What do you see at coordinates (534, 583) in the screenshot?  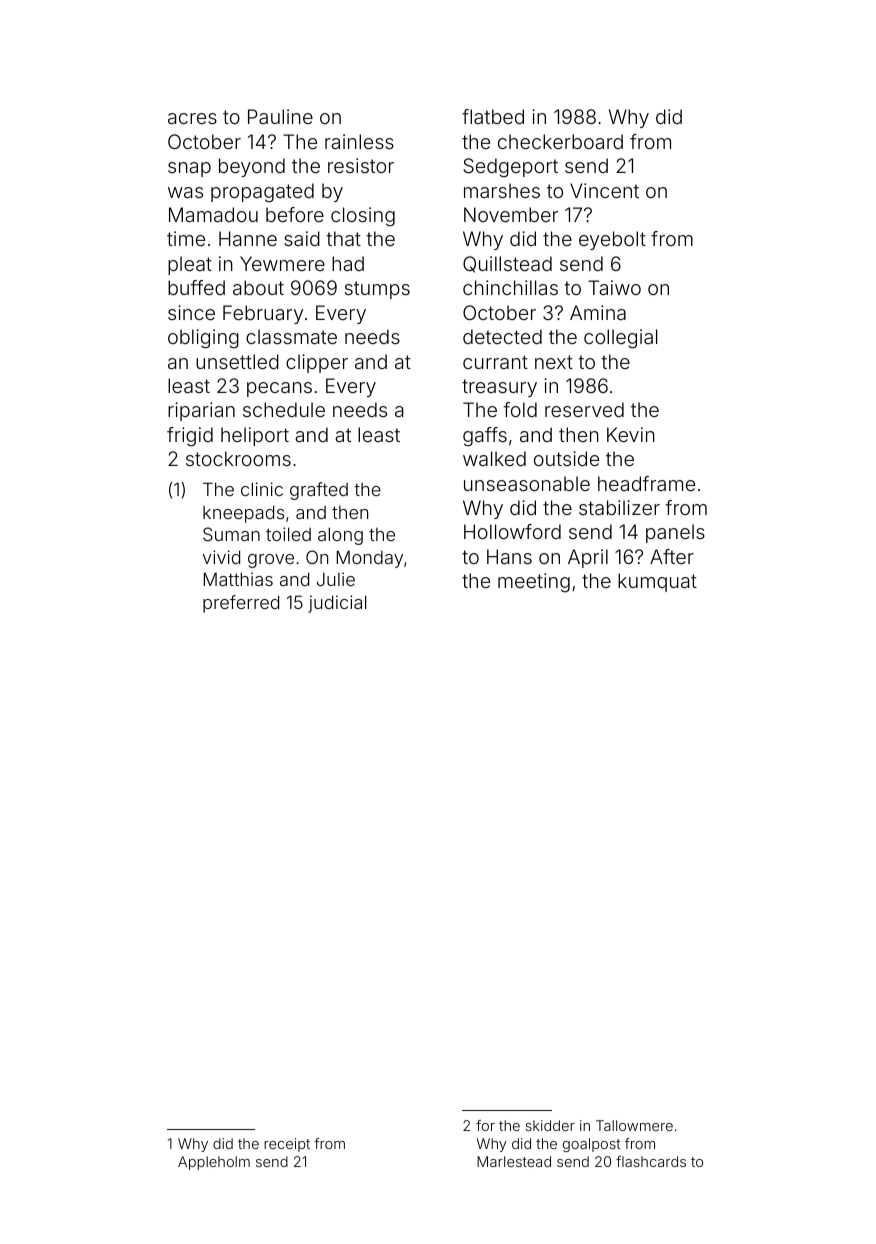 I see `meeting` at bounding box center [534, 583].
